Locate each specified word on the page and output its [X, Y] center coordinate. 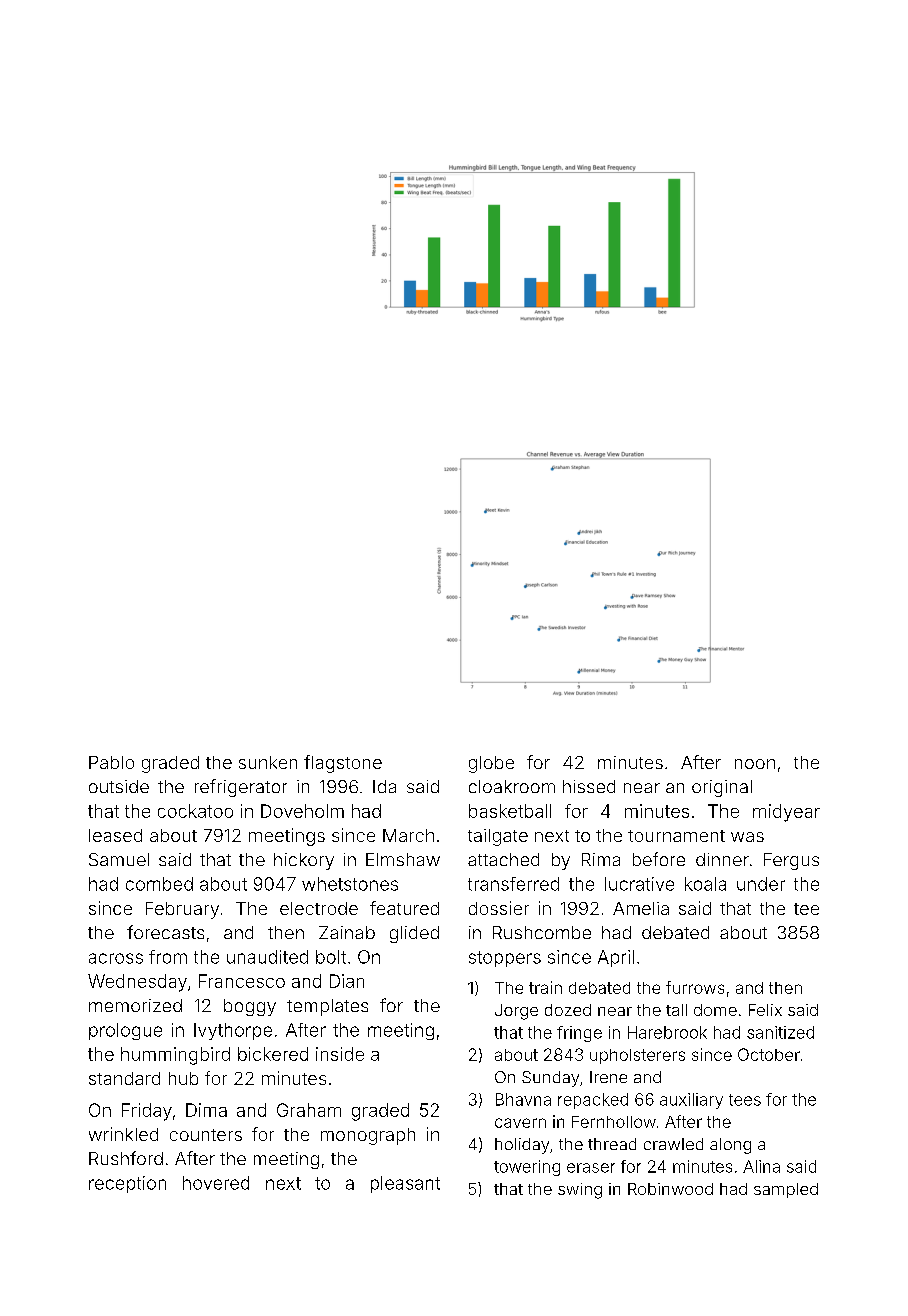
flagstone [343, 764]
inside [340, 1054]
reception [127, 1184]
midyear [786, 813]
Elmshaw [403, 859]
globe [491, 764]
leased [115, 835]
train [545, 987]
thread [612, 1144]
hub [183, 1078]
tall [676, 1010]
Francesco [242, 981]
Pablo [111, 762]
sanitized [780, 1032]
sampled [786, 1190]
